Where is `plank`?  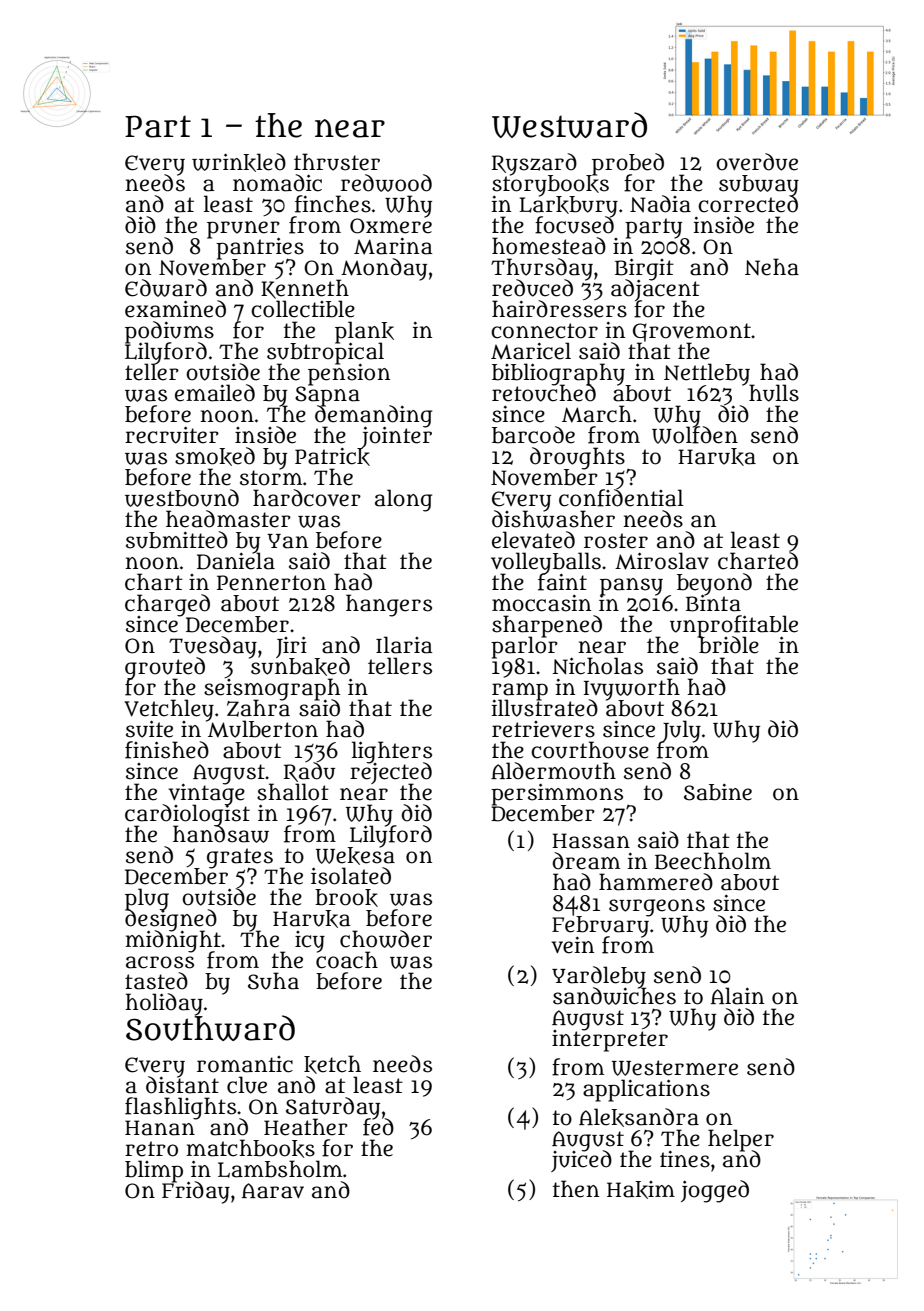
plank is located at coordinates (364, 332).
